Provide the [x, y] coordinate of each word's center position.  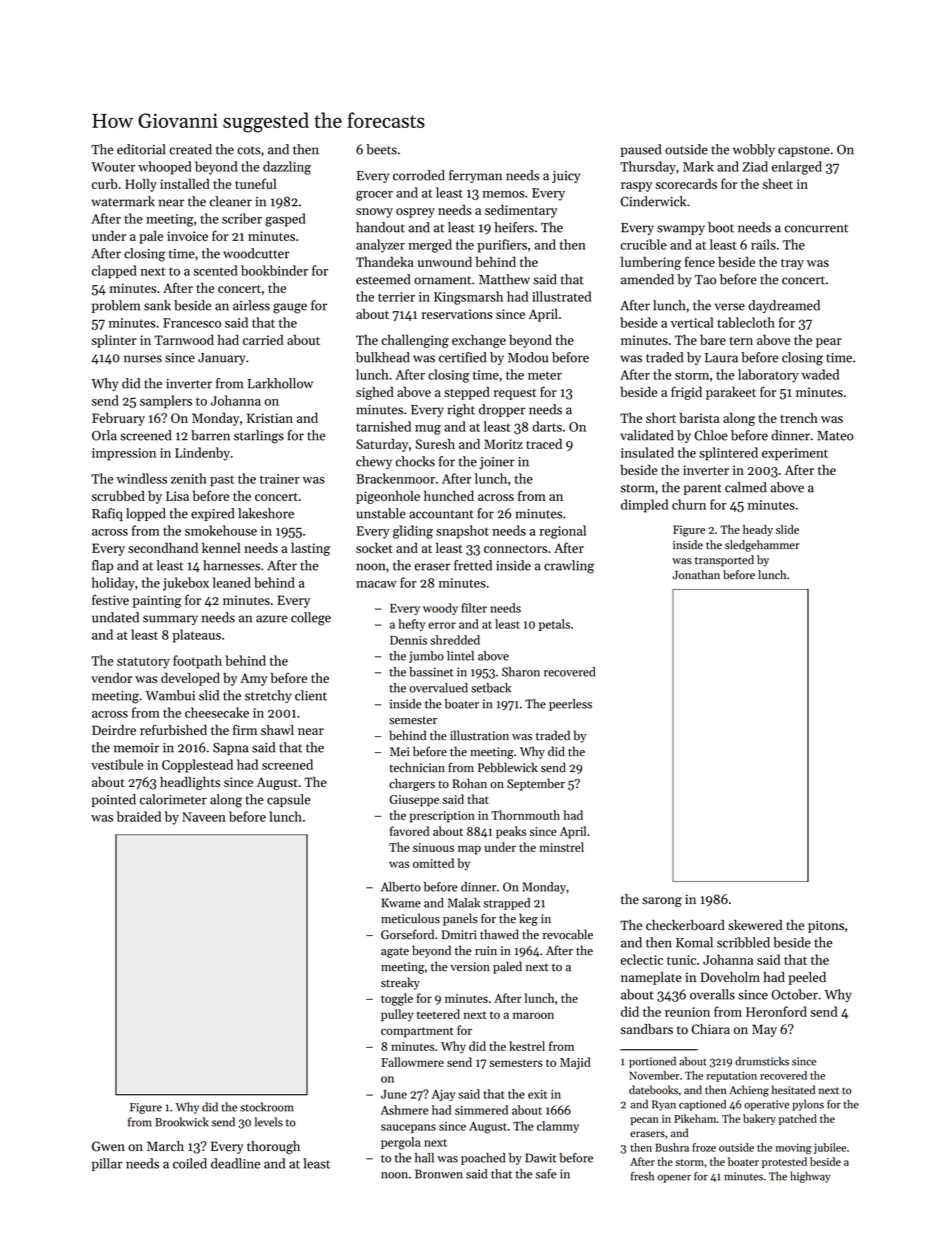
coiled [190, 1163]
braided [139, 816]
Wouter [113, 167]
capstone [804, 151]
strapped [507, 904]
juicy [566, 177]
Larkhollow [280, 383]
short [661, 417]
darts [547, 426]
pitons [826, 926]
